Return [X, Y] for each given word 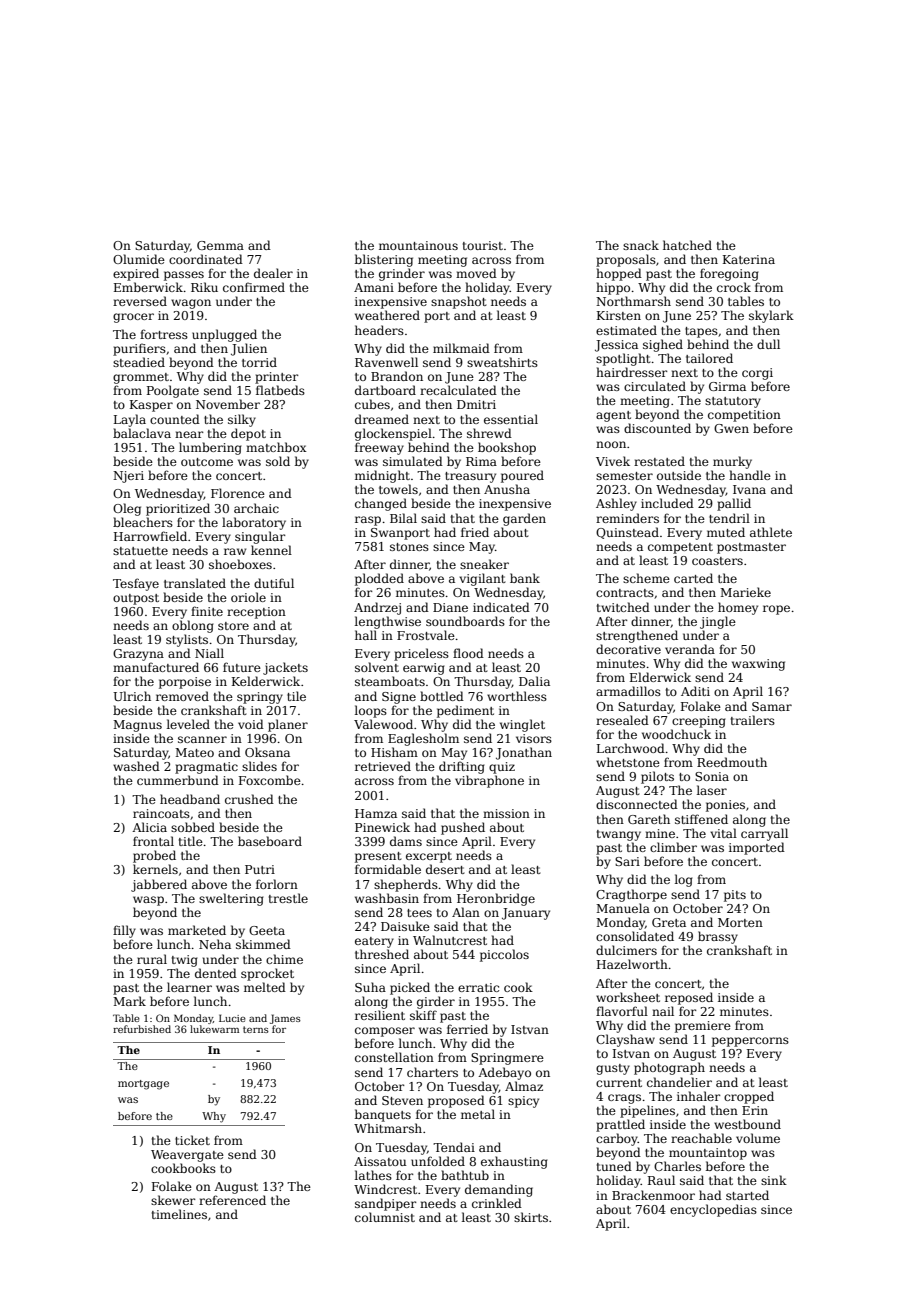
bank [525, 578]
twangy [619, 835]
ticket [192, 1140]
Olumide [139, 259]
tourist [483, 245]
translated [195, 583]
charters [432, 1072]
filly [124, 931]
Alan [466, 912]
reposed [689, 998]
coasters [717, 561]
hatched [687, 245]
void [251, 724]
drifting [462, 767]
